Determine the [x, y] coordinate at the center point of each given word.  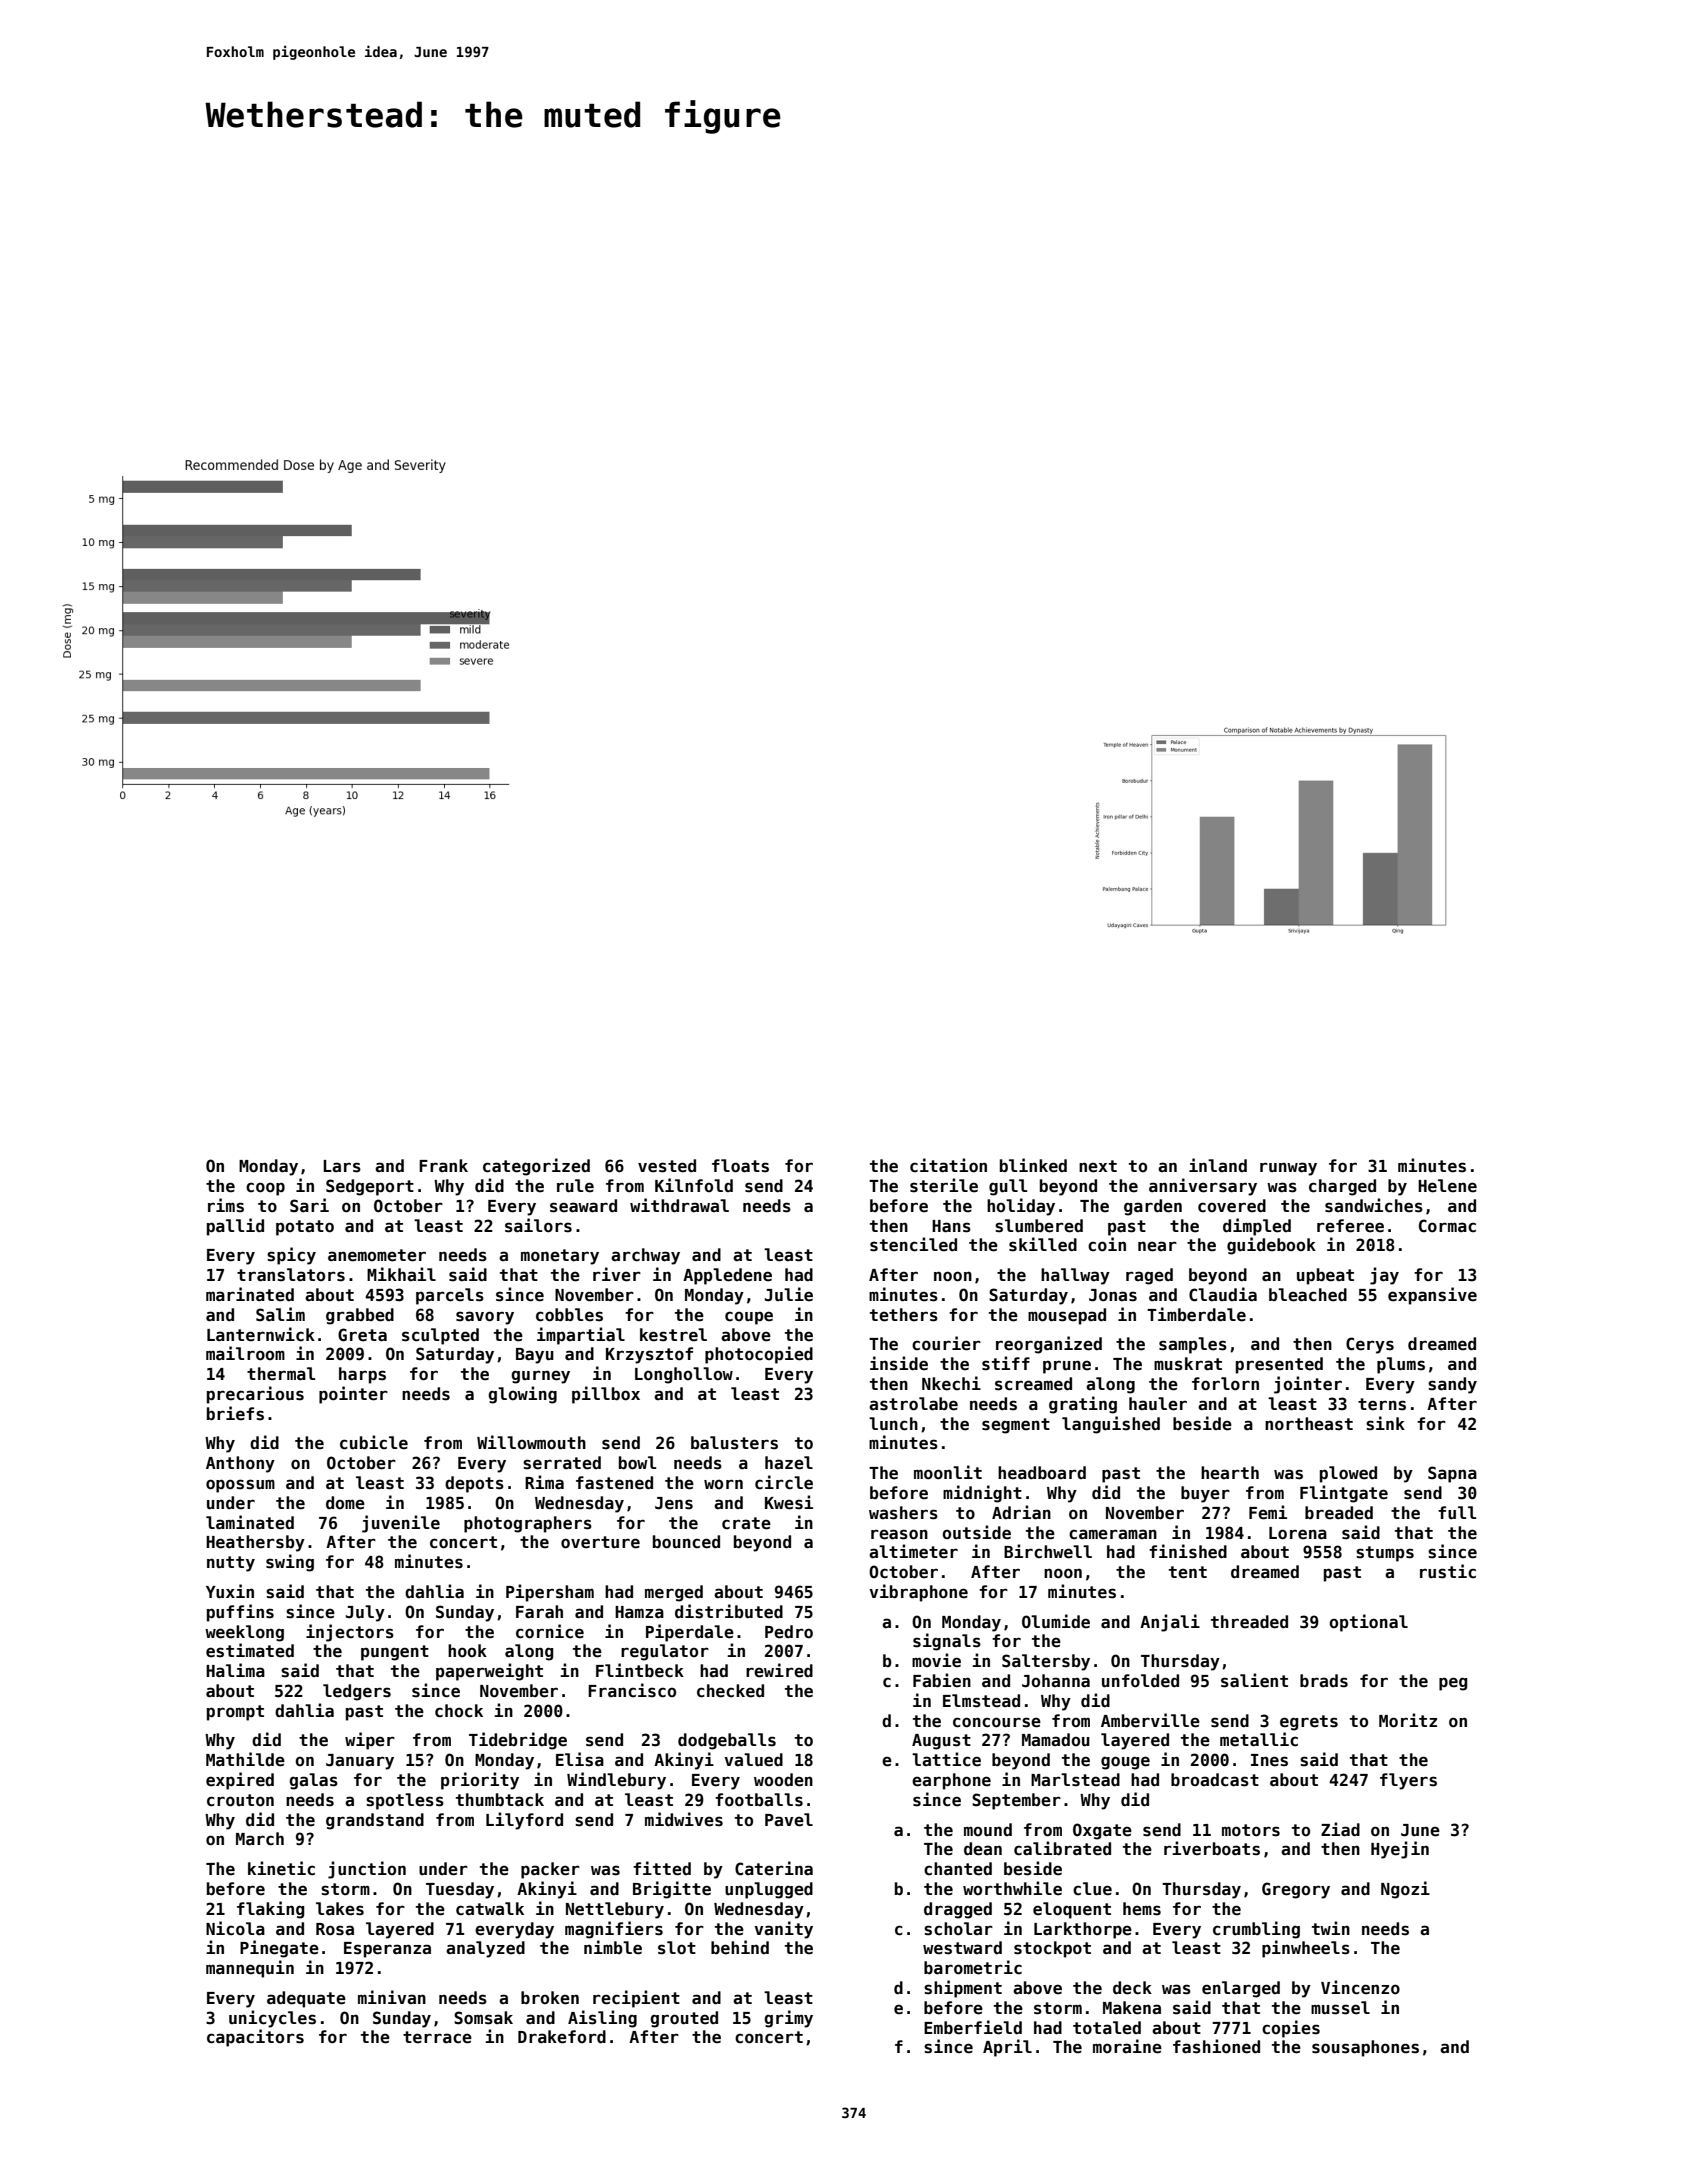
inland [1218, 1165]
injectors [350, 1633]
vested [667, 1166]
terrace [437, 2037]
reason [899, 1534]
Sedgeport [370, 1187]
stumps [1385, 1554]
